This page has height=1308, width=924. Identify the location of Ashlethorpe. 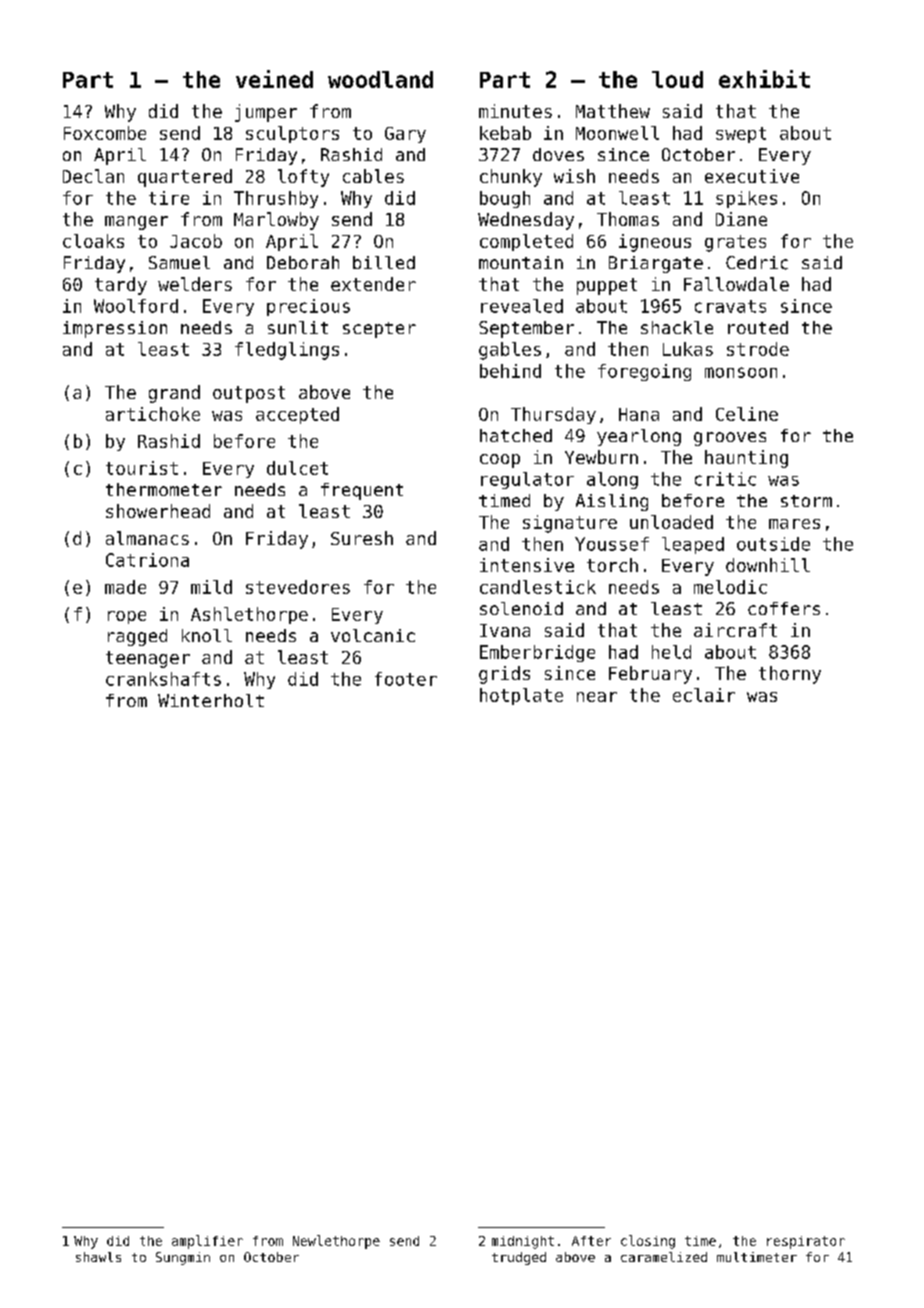
(249, 615).
